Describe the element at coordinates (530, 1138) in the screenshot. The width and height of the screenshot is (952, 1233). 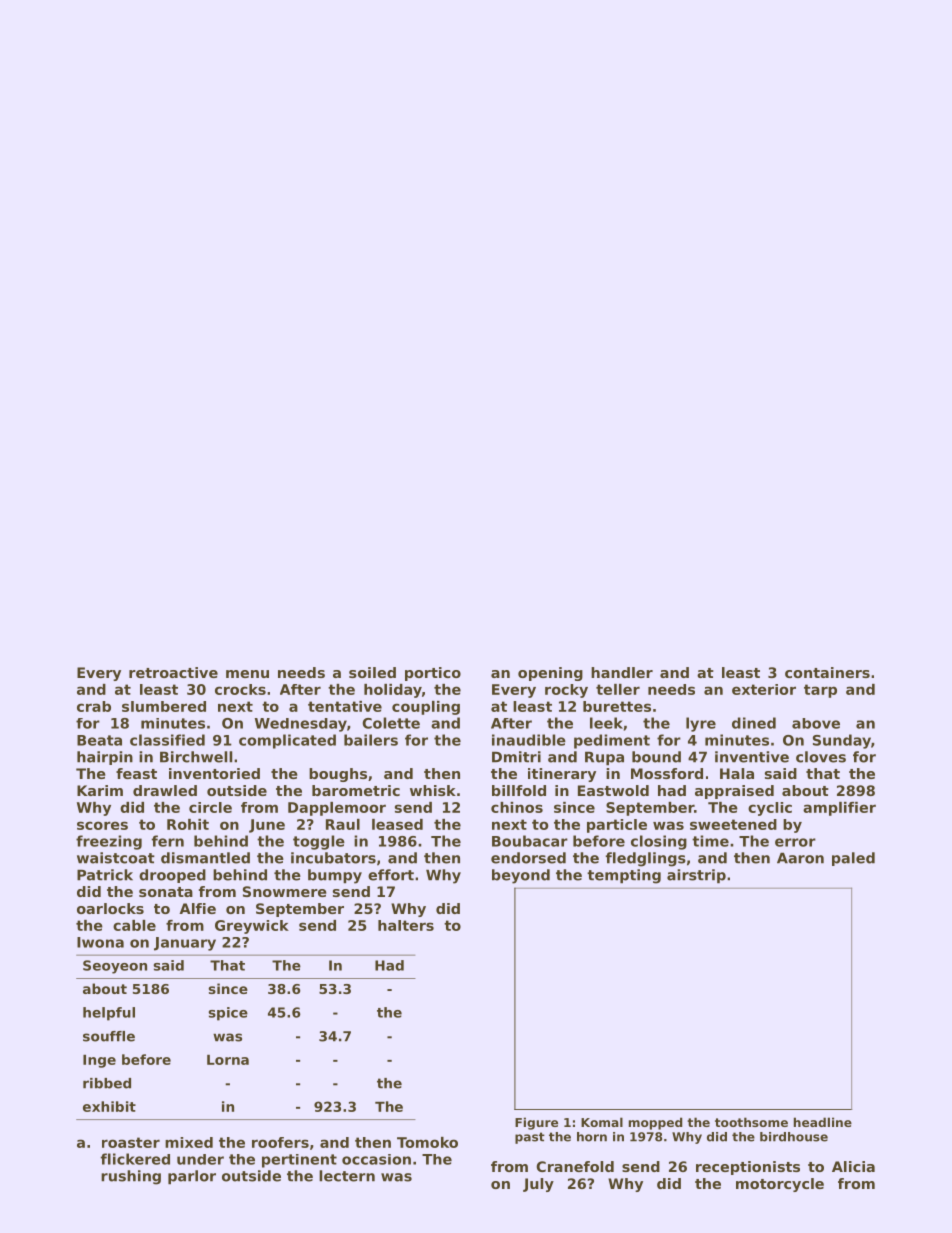
I see `past` at that location.
